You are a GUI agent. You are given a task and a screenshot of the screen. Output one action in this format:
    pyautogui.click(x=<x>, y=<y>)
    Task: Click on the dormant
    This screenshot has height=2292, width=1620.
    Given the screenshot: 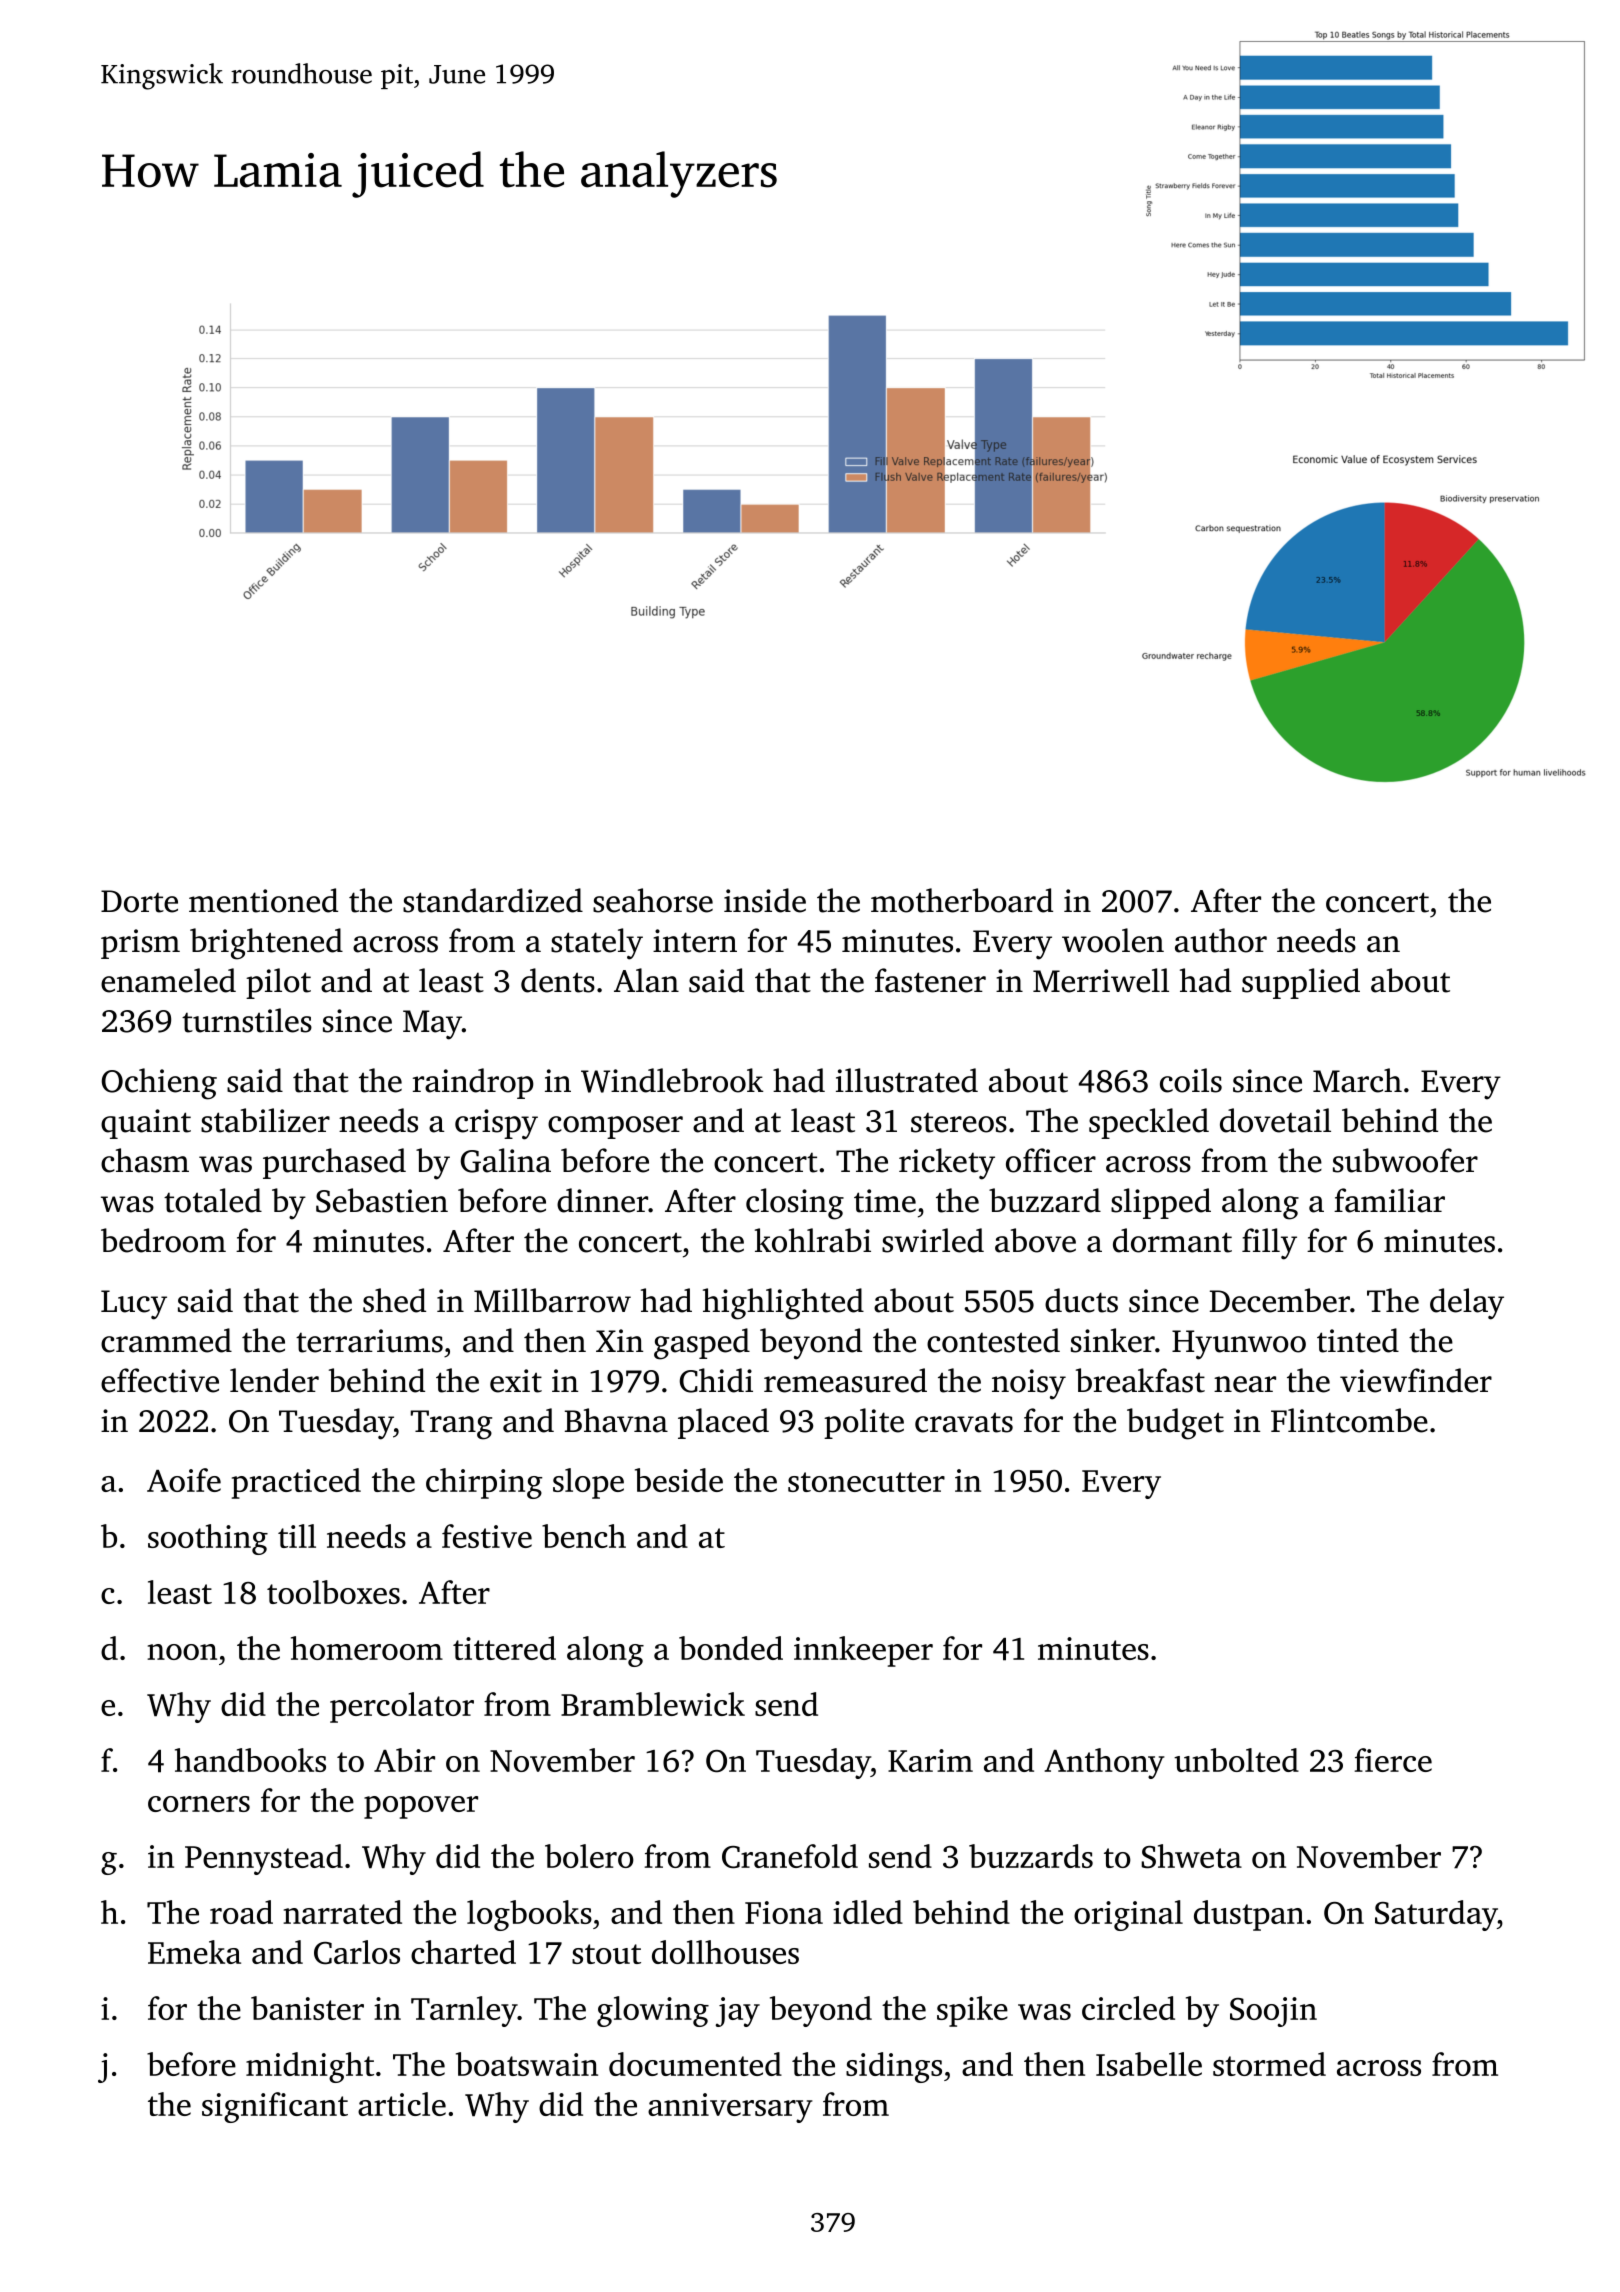 What is the action you would take?
    pyautogui.click(x=1172, y=1240)
